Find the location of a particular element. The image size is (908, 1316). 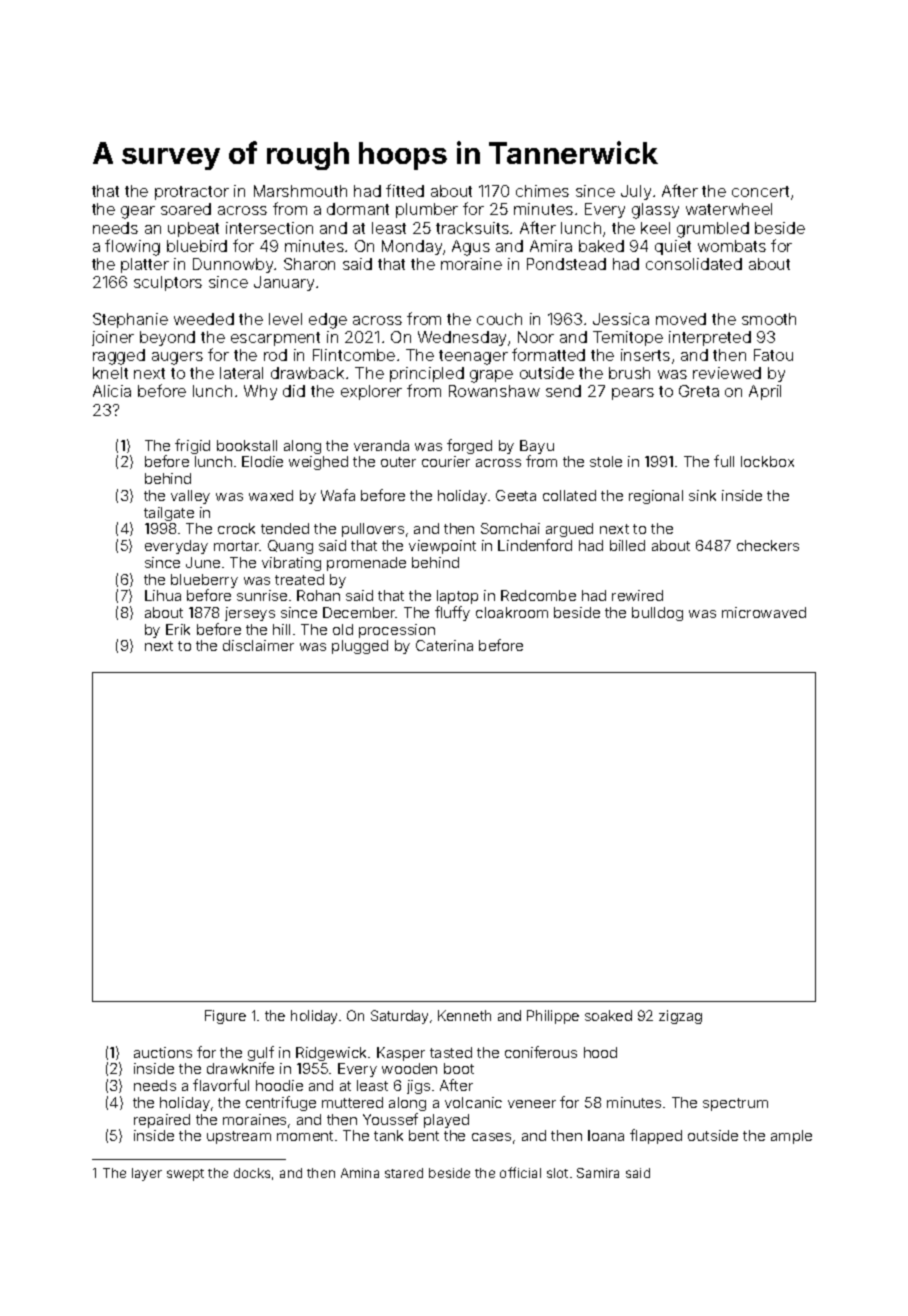

chimes is located at coordinates (542, 191).
